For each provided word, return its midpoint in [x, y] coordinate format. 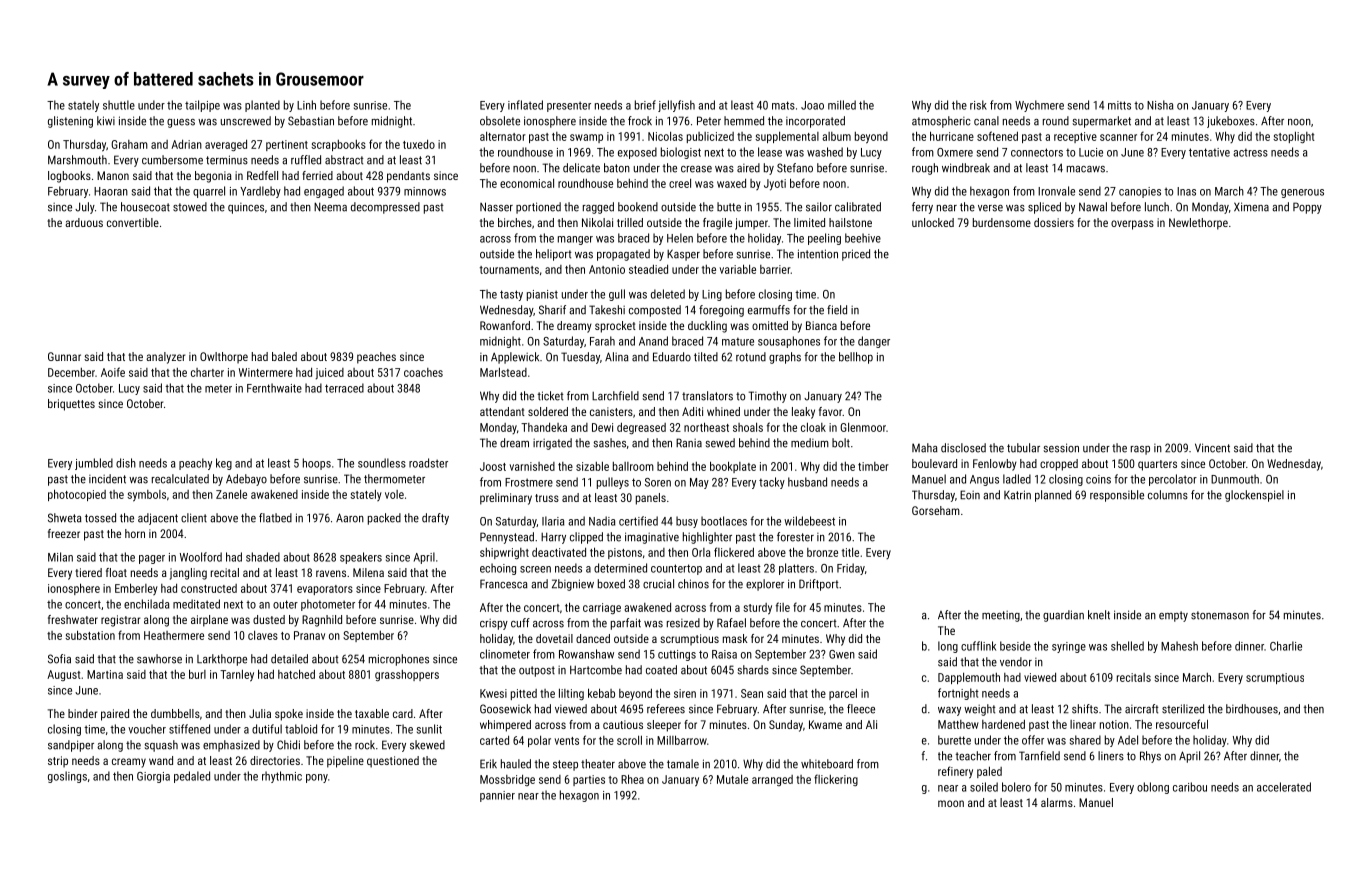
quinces [246, 208]
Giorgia [153, 777]
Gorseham [936, 510]
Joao [812, 105]
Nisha [1160, 105]
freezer [64, 533]
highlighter [707, 538]
